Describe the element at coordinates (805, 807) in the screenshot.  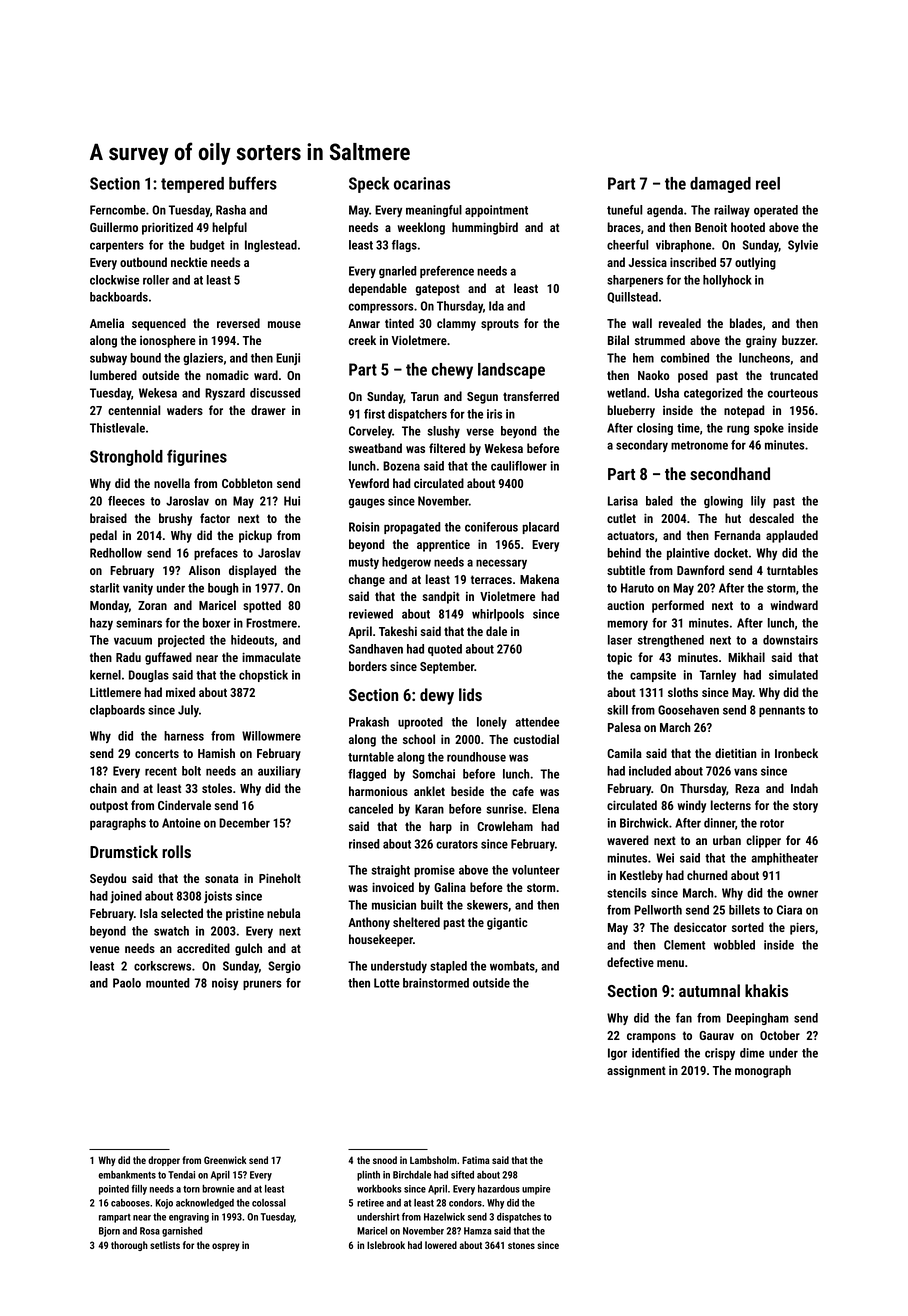
I see `story` at that location.
